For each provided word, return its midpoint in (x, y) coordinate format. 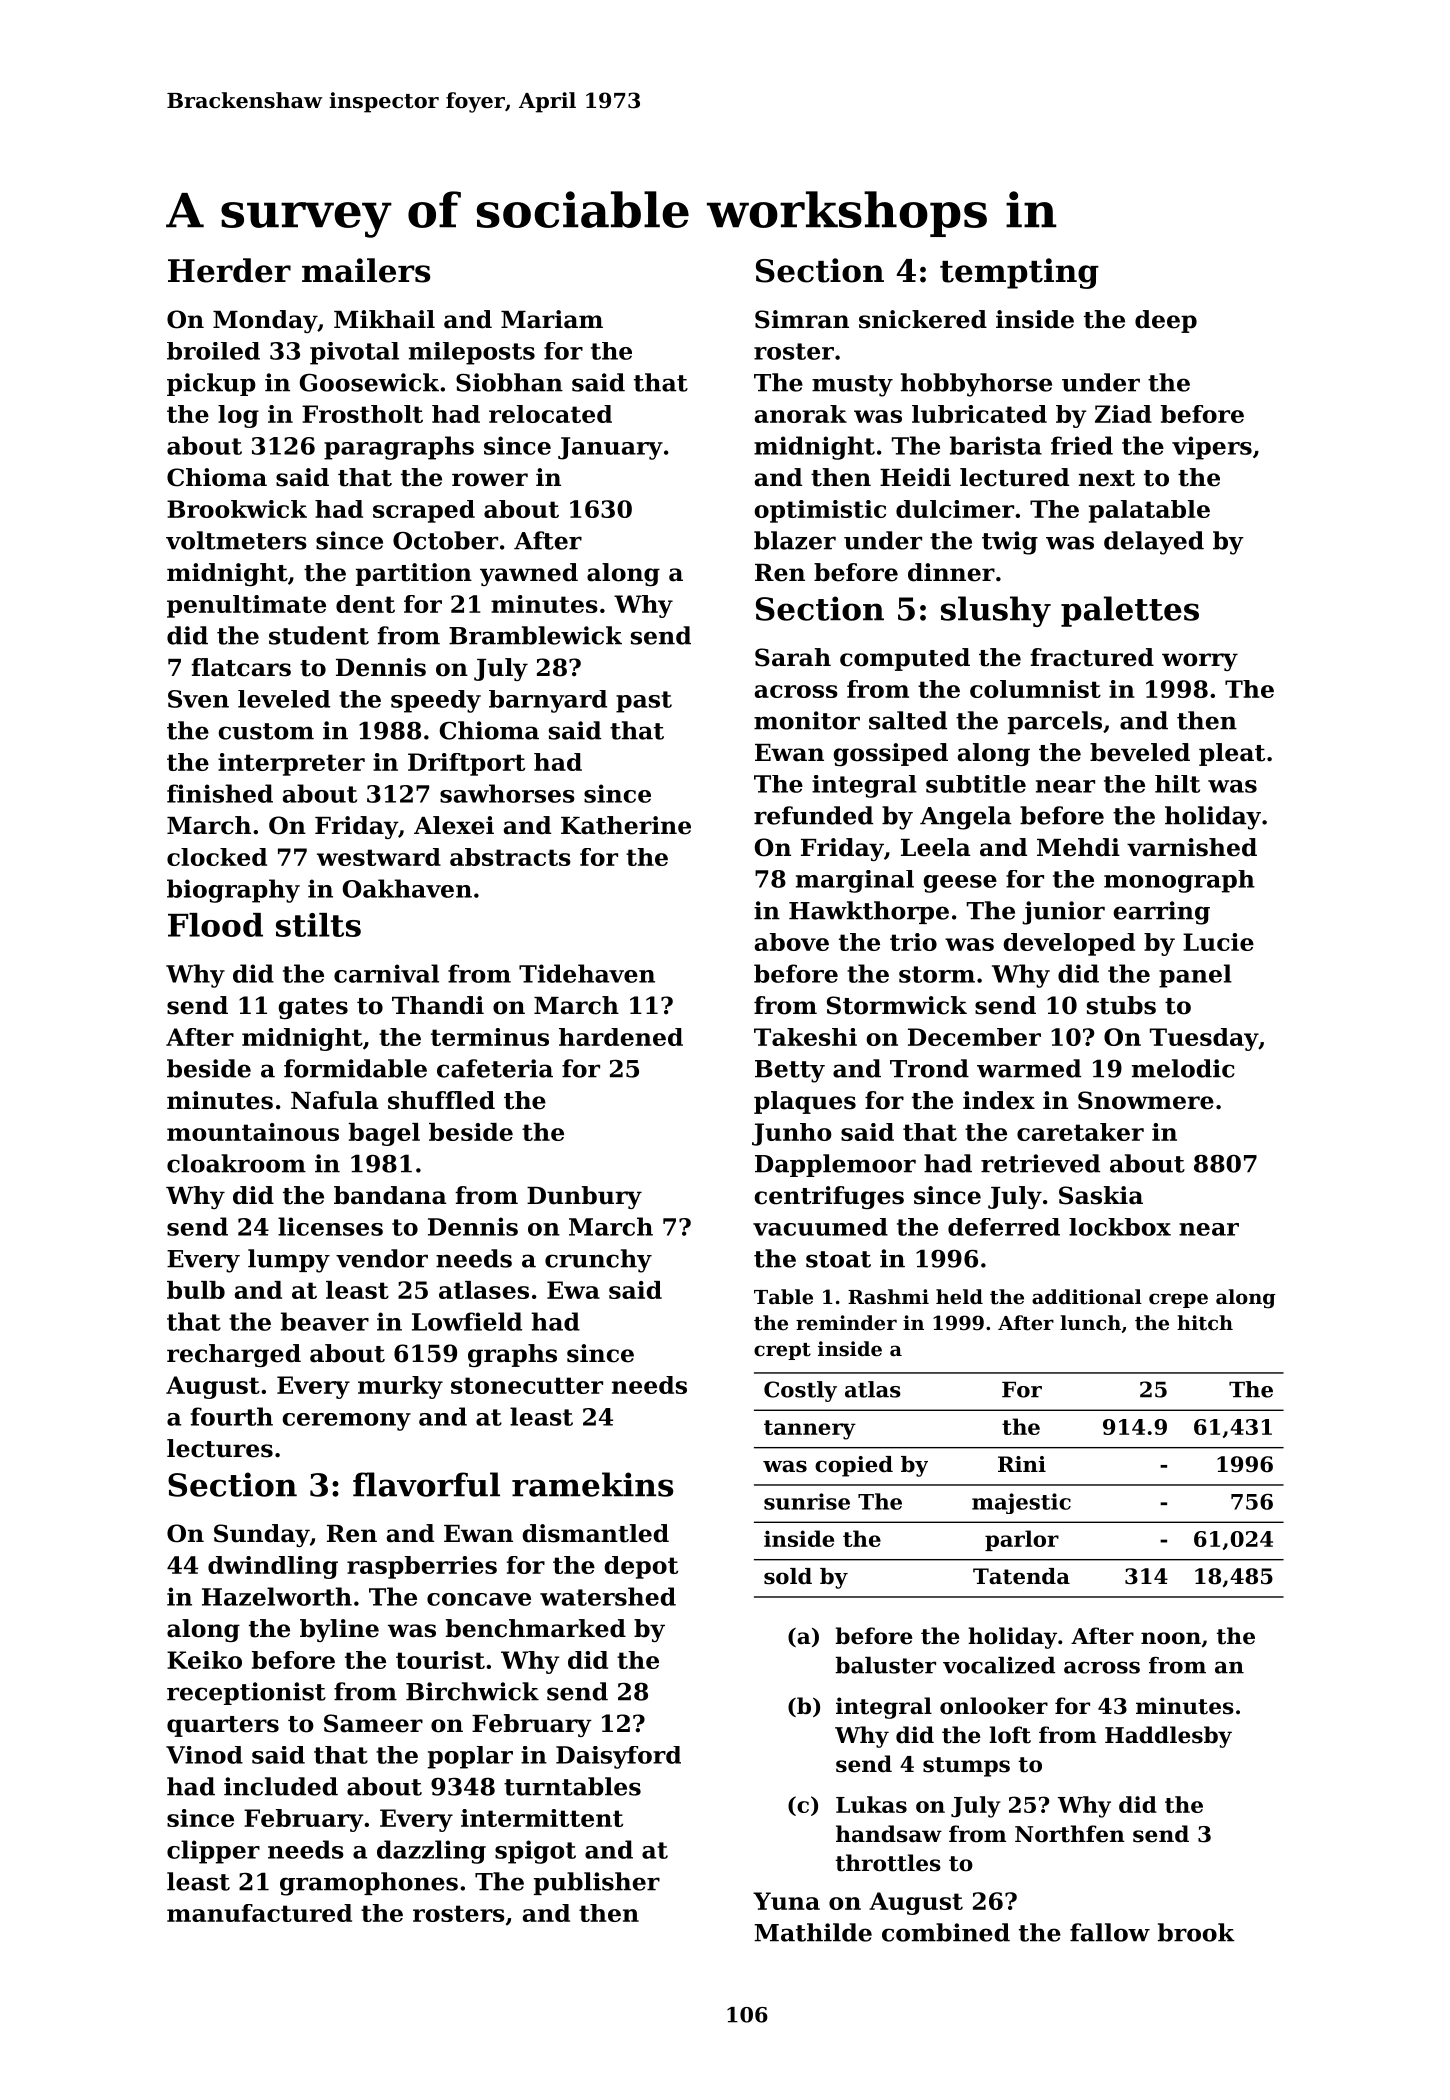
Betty (790, 1071)
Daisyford (618, 1757)
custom (266, 731)
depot (641, 1567)
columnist (1035, 689)
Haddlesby (1168, 1737)
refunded (813, 815)
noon (1171, 1638)
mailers (366, 270)
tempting (1019, 273)
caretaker (1080, 1132)
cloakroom (236, 1163)
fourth (232, 1416)
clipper (213, 1852)
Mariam (552, 319)
